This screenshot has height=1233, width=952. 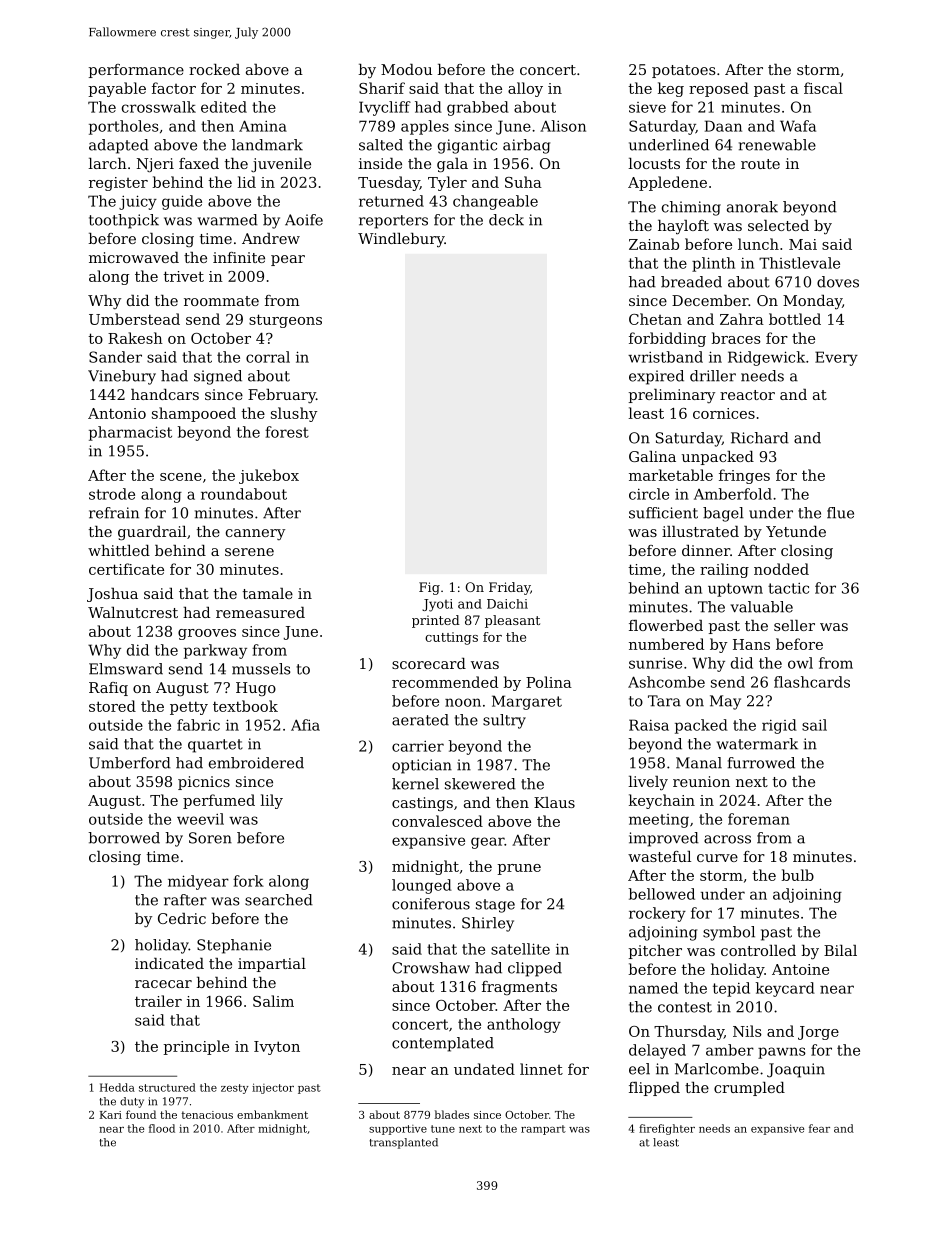 What do you see at coordinates (429, 663) in the screenshot?
I see `scorecard` at bounding box center [429, 663].
